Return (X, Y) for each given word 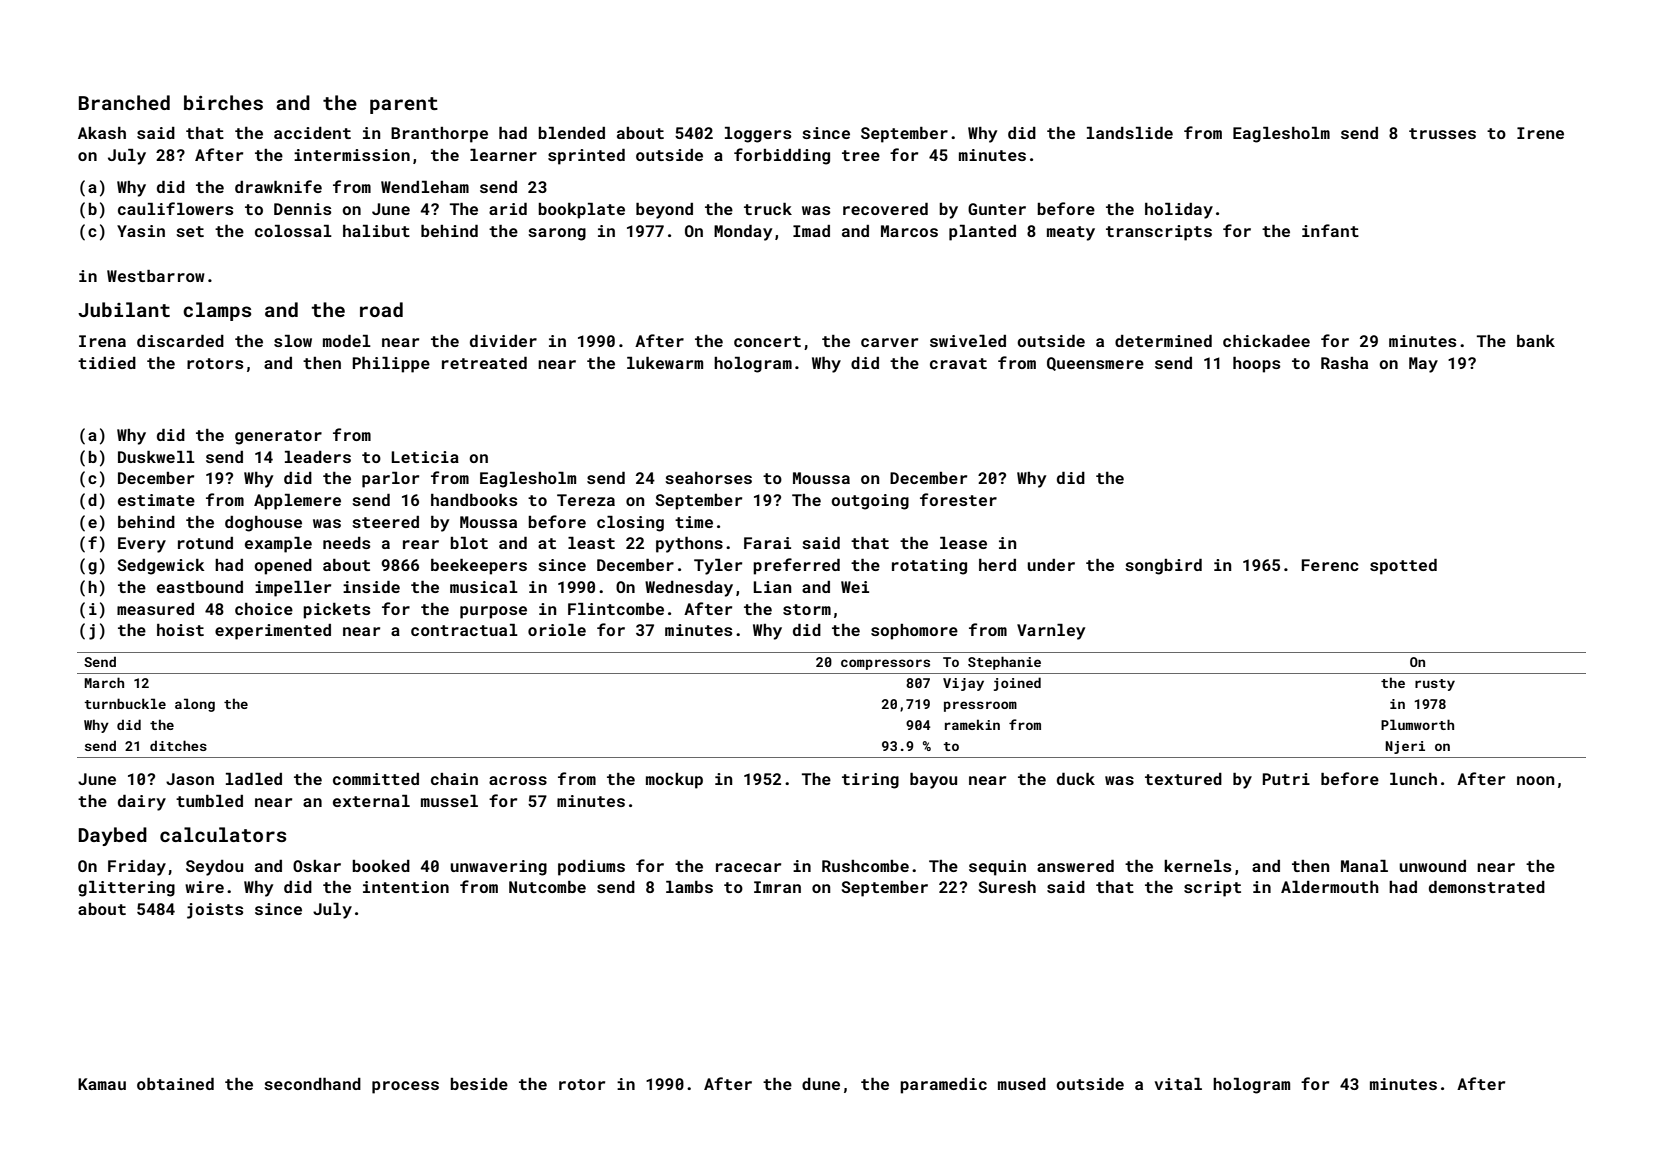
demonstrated (1487, 887)
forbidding (782, 156)
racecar (748, 867)
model (347, 341)
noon (1535, 780)
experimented (273, 632)
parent (404, 105)
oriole (557, 630)
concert (767, 341)
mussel (449, 801)
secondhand (312, 1084)
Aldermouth (1330, 887)
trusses (1442, 133)
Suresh (1007, 887)
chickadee (1266, 341)
